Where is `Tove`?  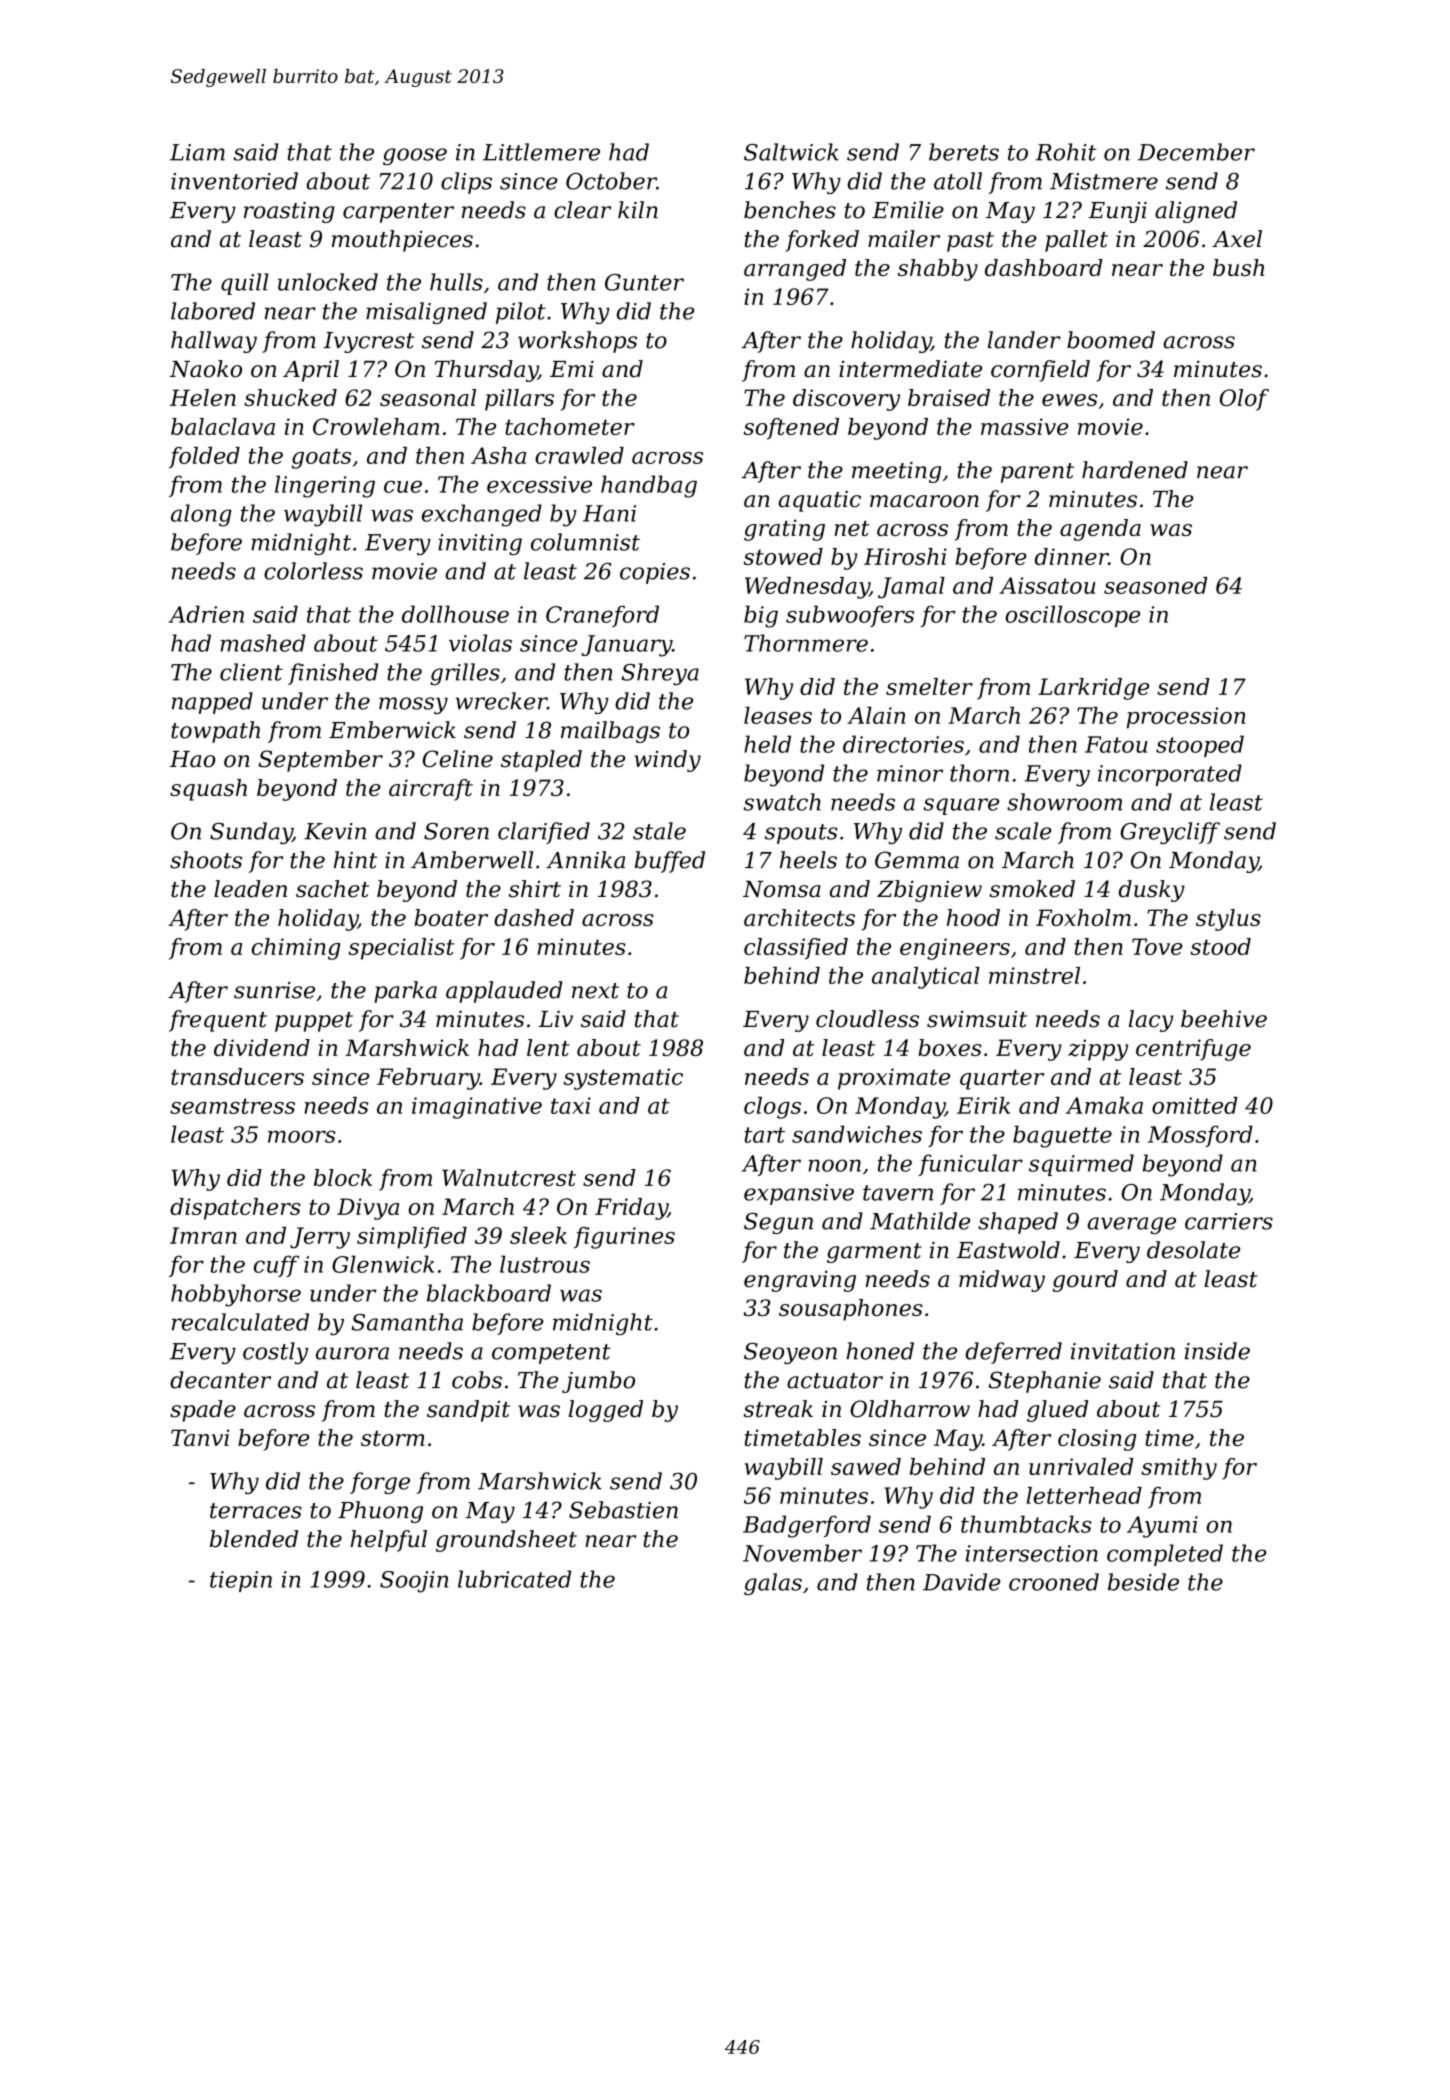 Tove is located at coordinates (1157, 946).
